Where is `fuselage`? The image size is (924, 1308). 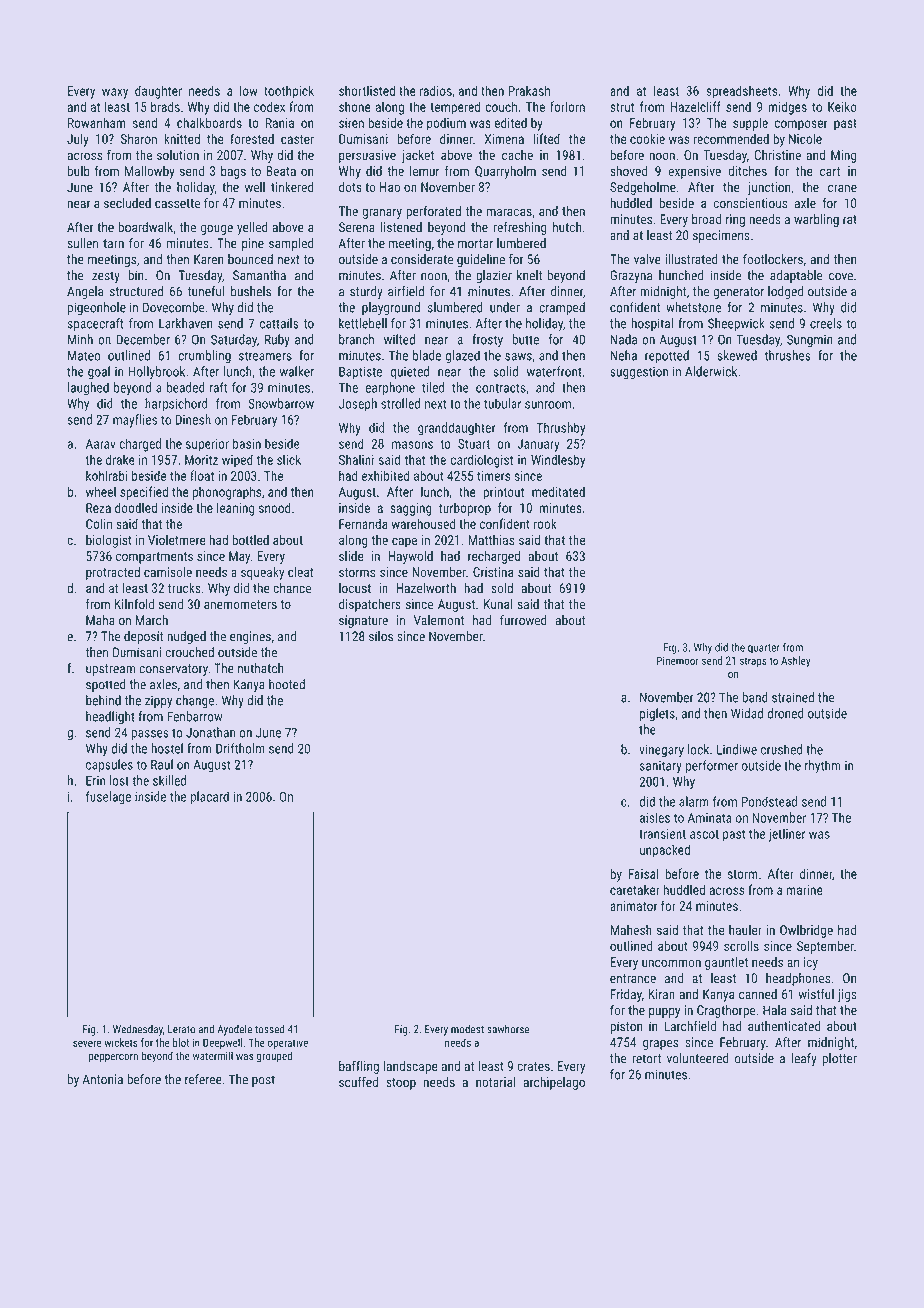
fuselage is located at coordinates (108, 798).
